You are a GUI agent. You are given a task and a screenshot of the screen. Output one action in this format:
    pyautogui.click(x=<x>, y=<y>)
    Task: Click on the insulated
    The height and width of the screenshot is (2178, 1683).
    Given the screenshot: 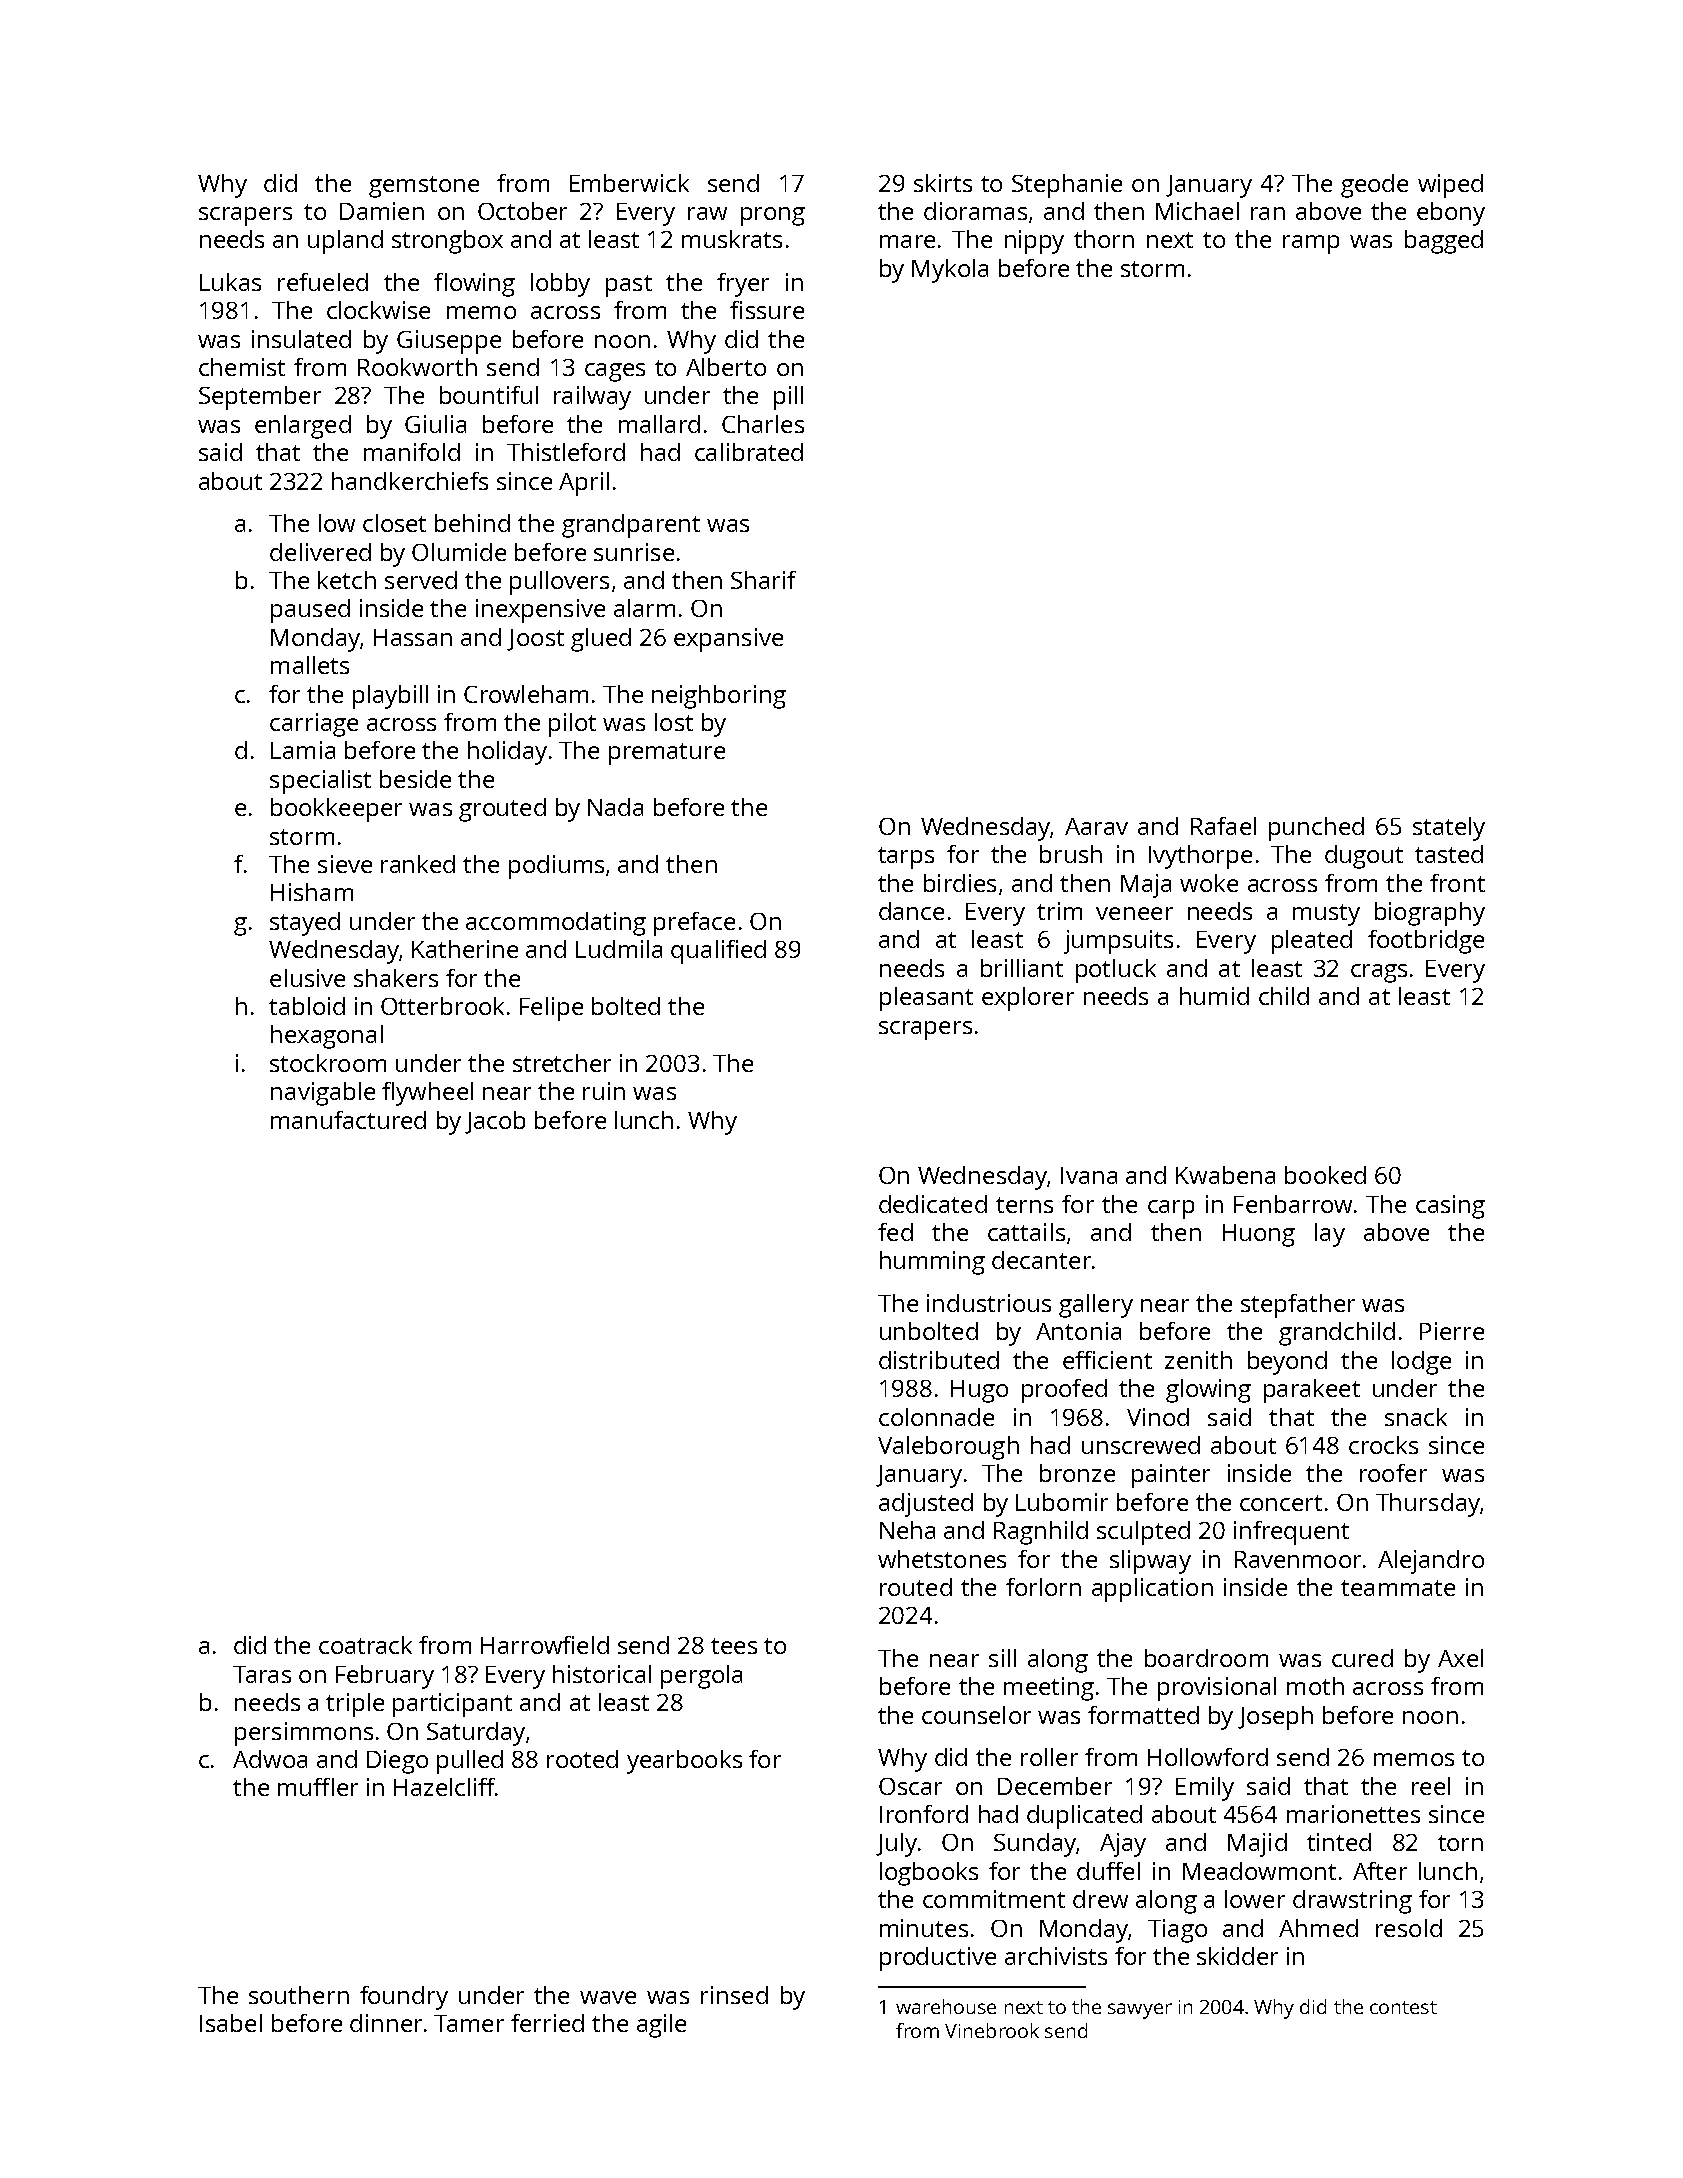 What is the action you would take?
    pyautogui.click(x=301, y=339)
